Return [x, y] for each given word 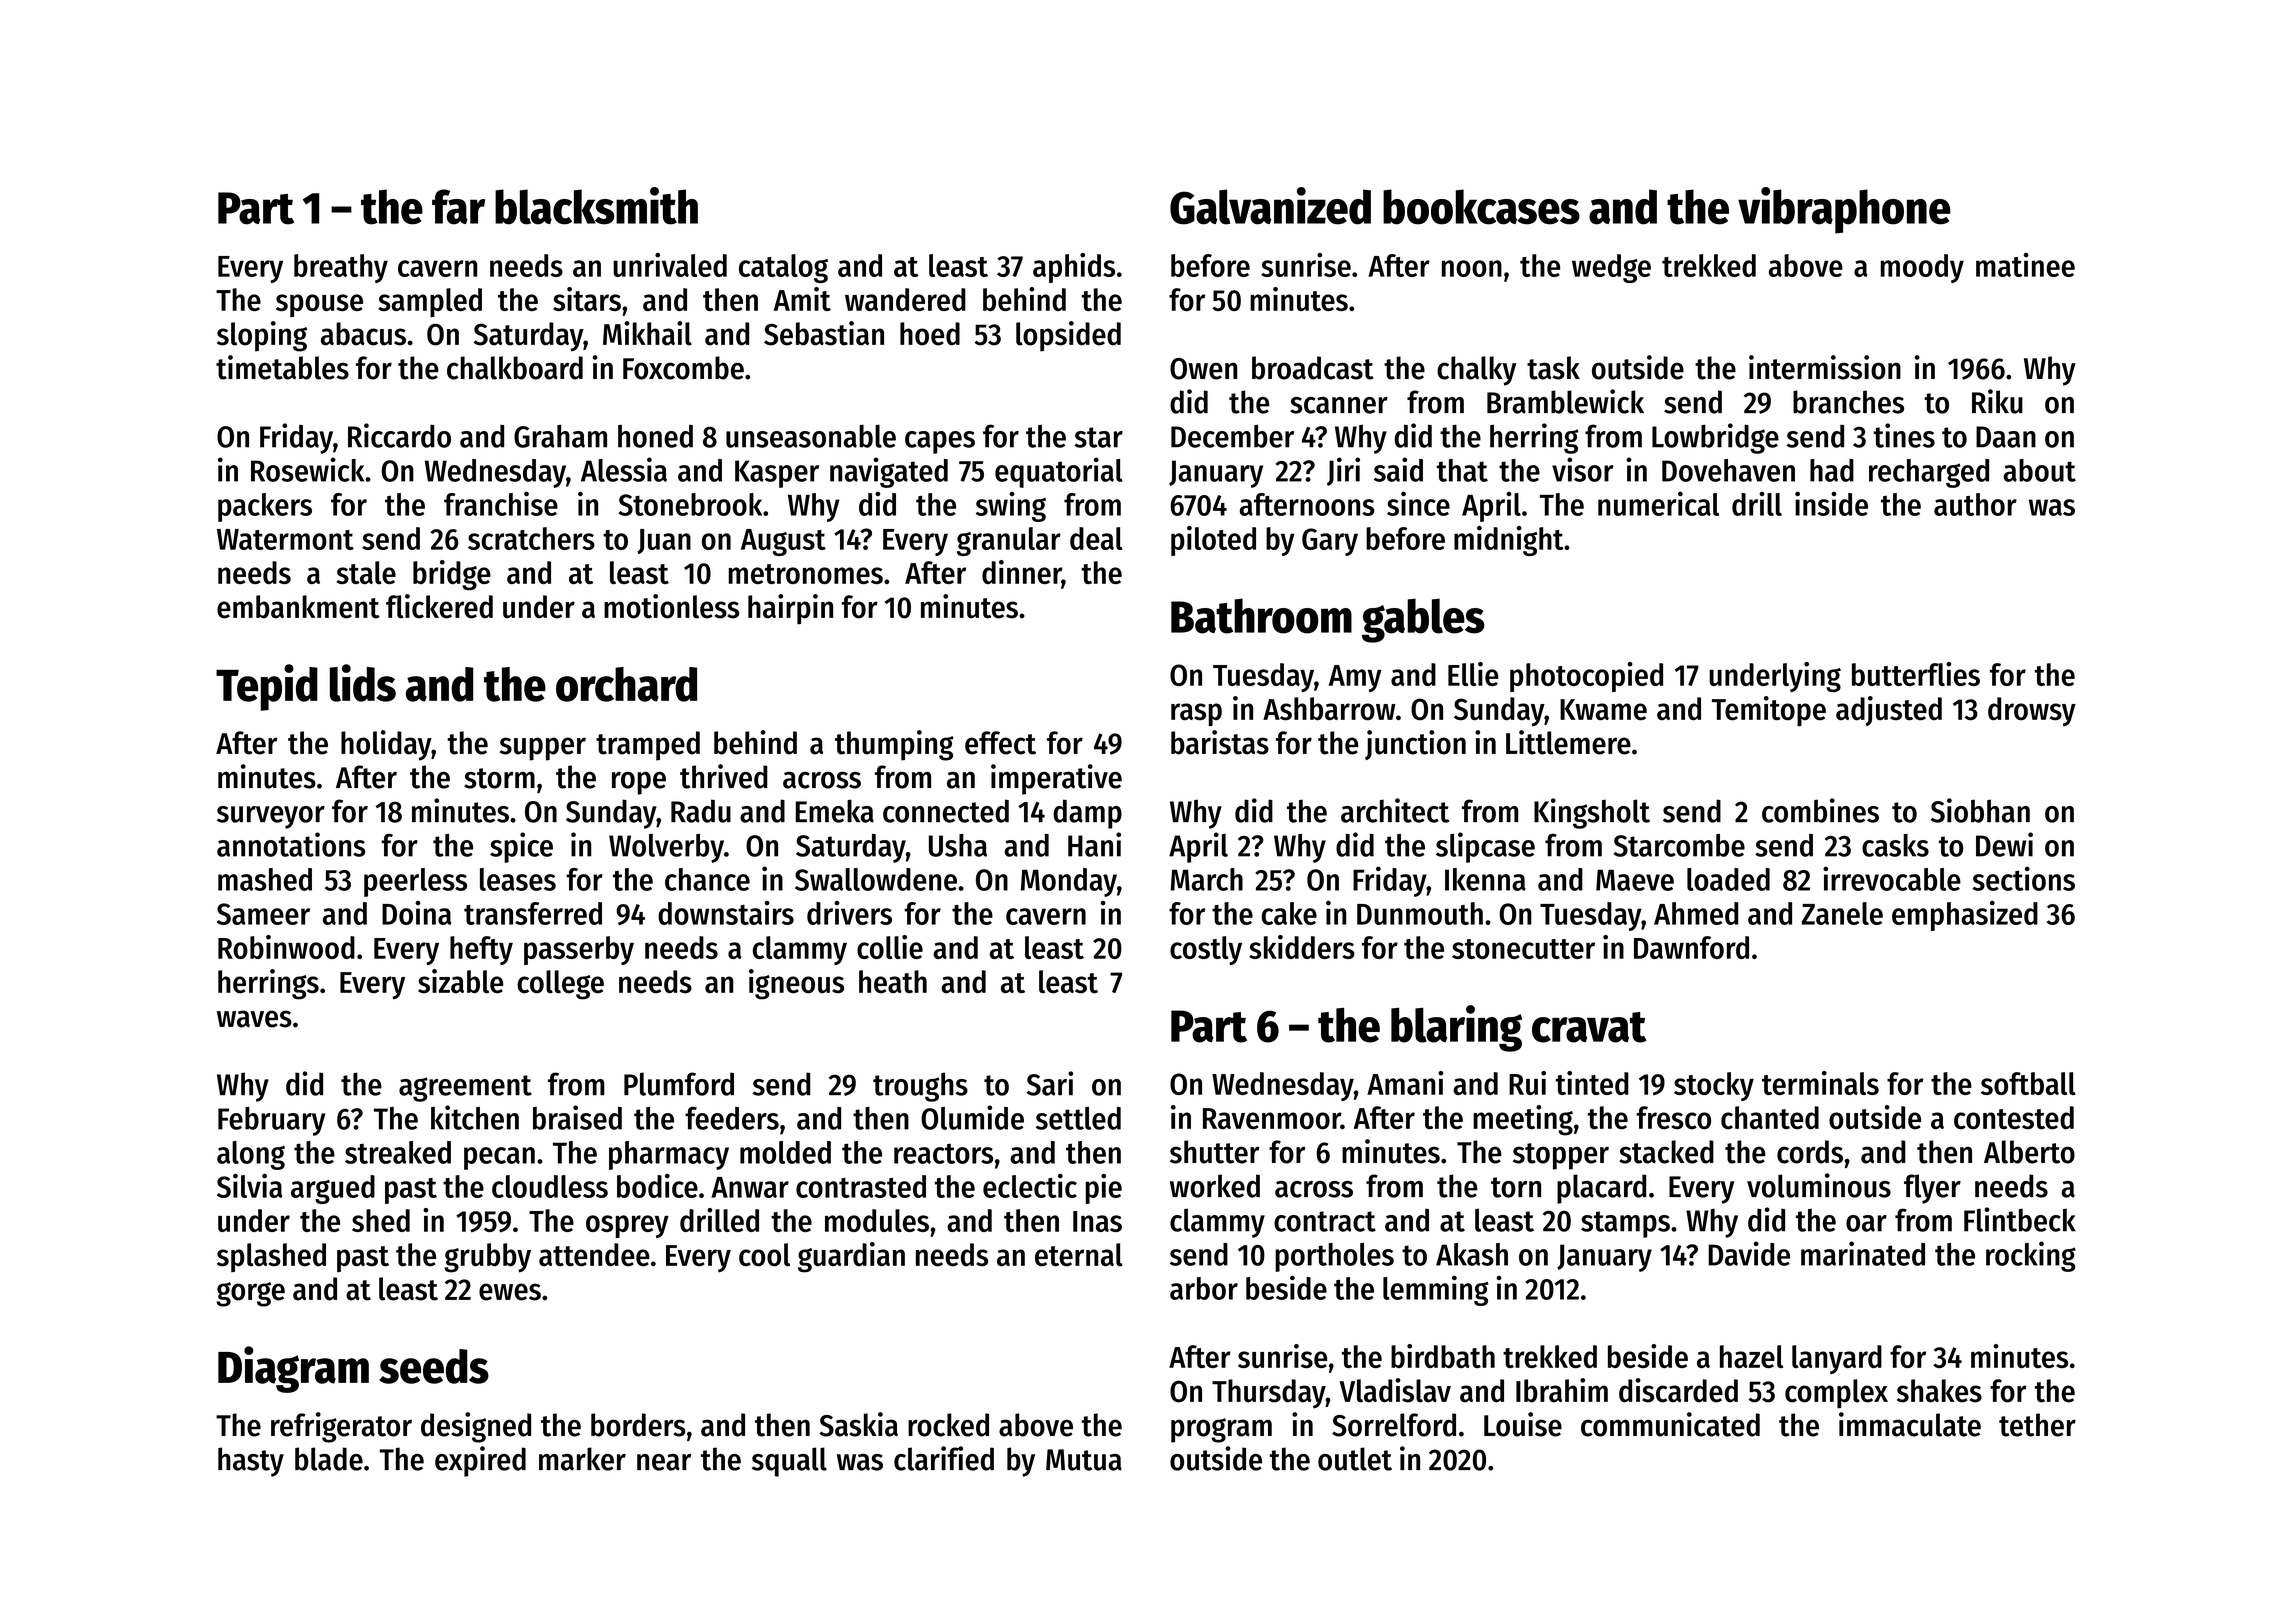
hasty [251, 1462]
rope [639, 783]
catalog [783, 268]
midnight [1509, 541]
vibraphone [1844, 210]
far [458, 207]
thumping [894, 745]
